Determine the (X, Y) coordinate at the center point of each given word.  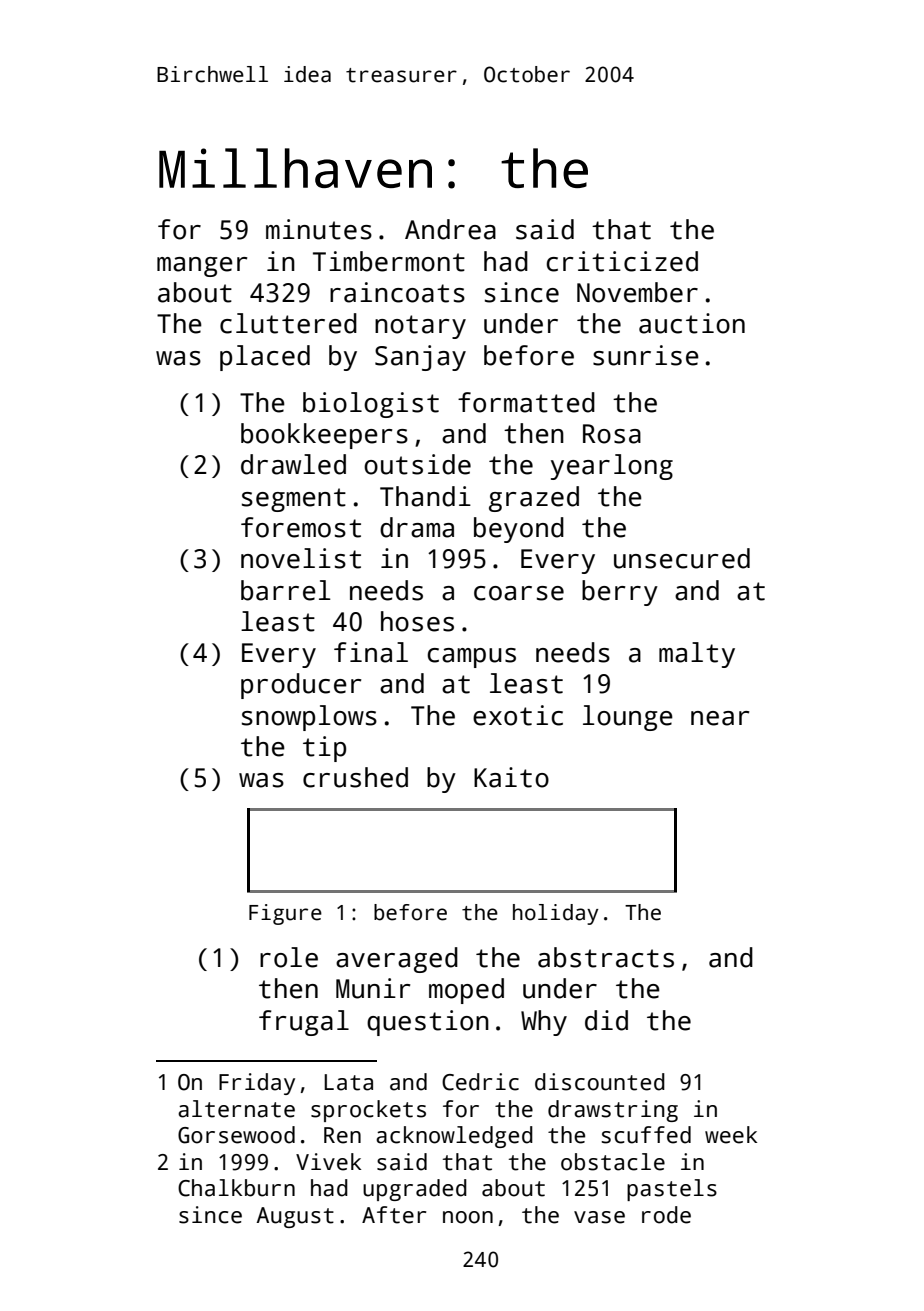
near (720, 718)
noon (468, 1217)
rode (666, 1215)
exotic (518, 715)
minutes (319, 229)
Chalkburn (236, 1188)
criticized (622, 261)
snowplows (309, 718)
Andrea (450, 229)
